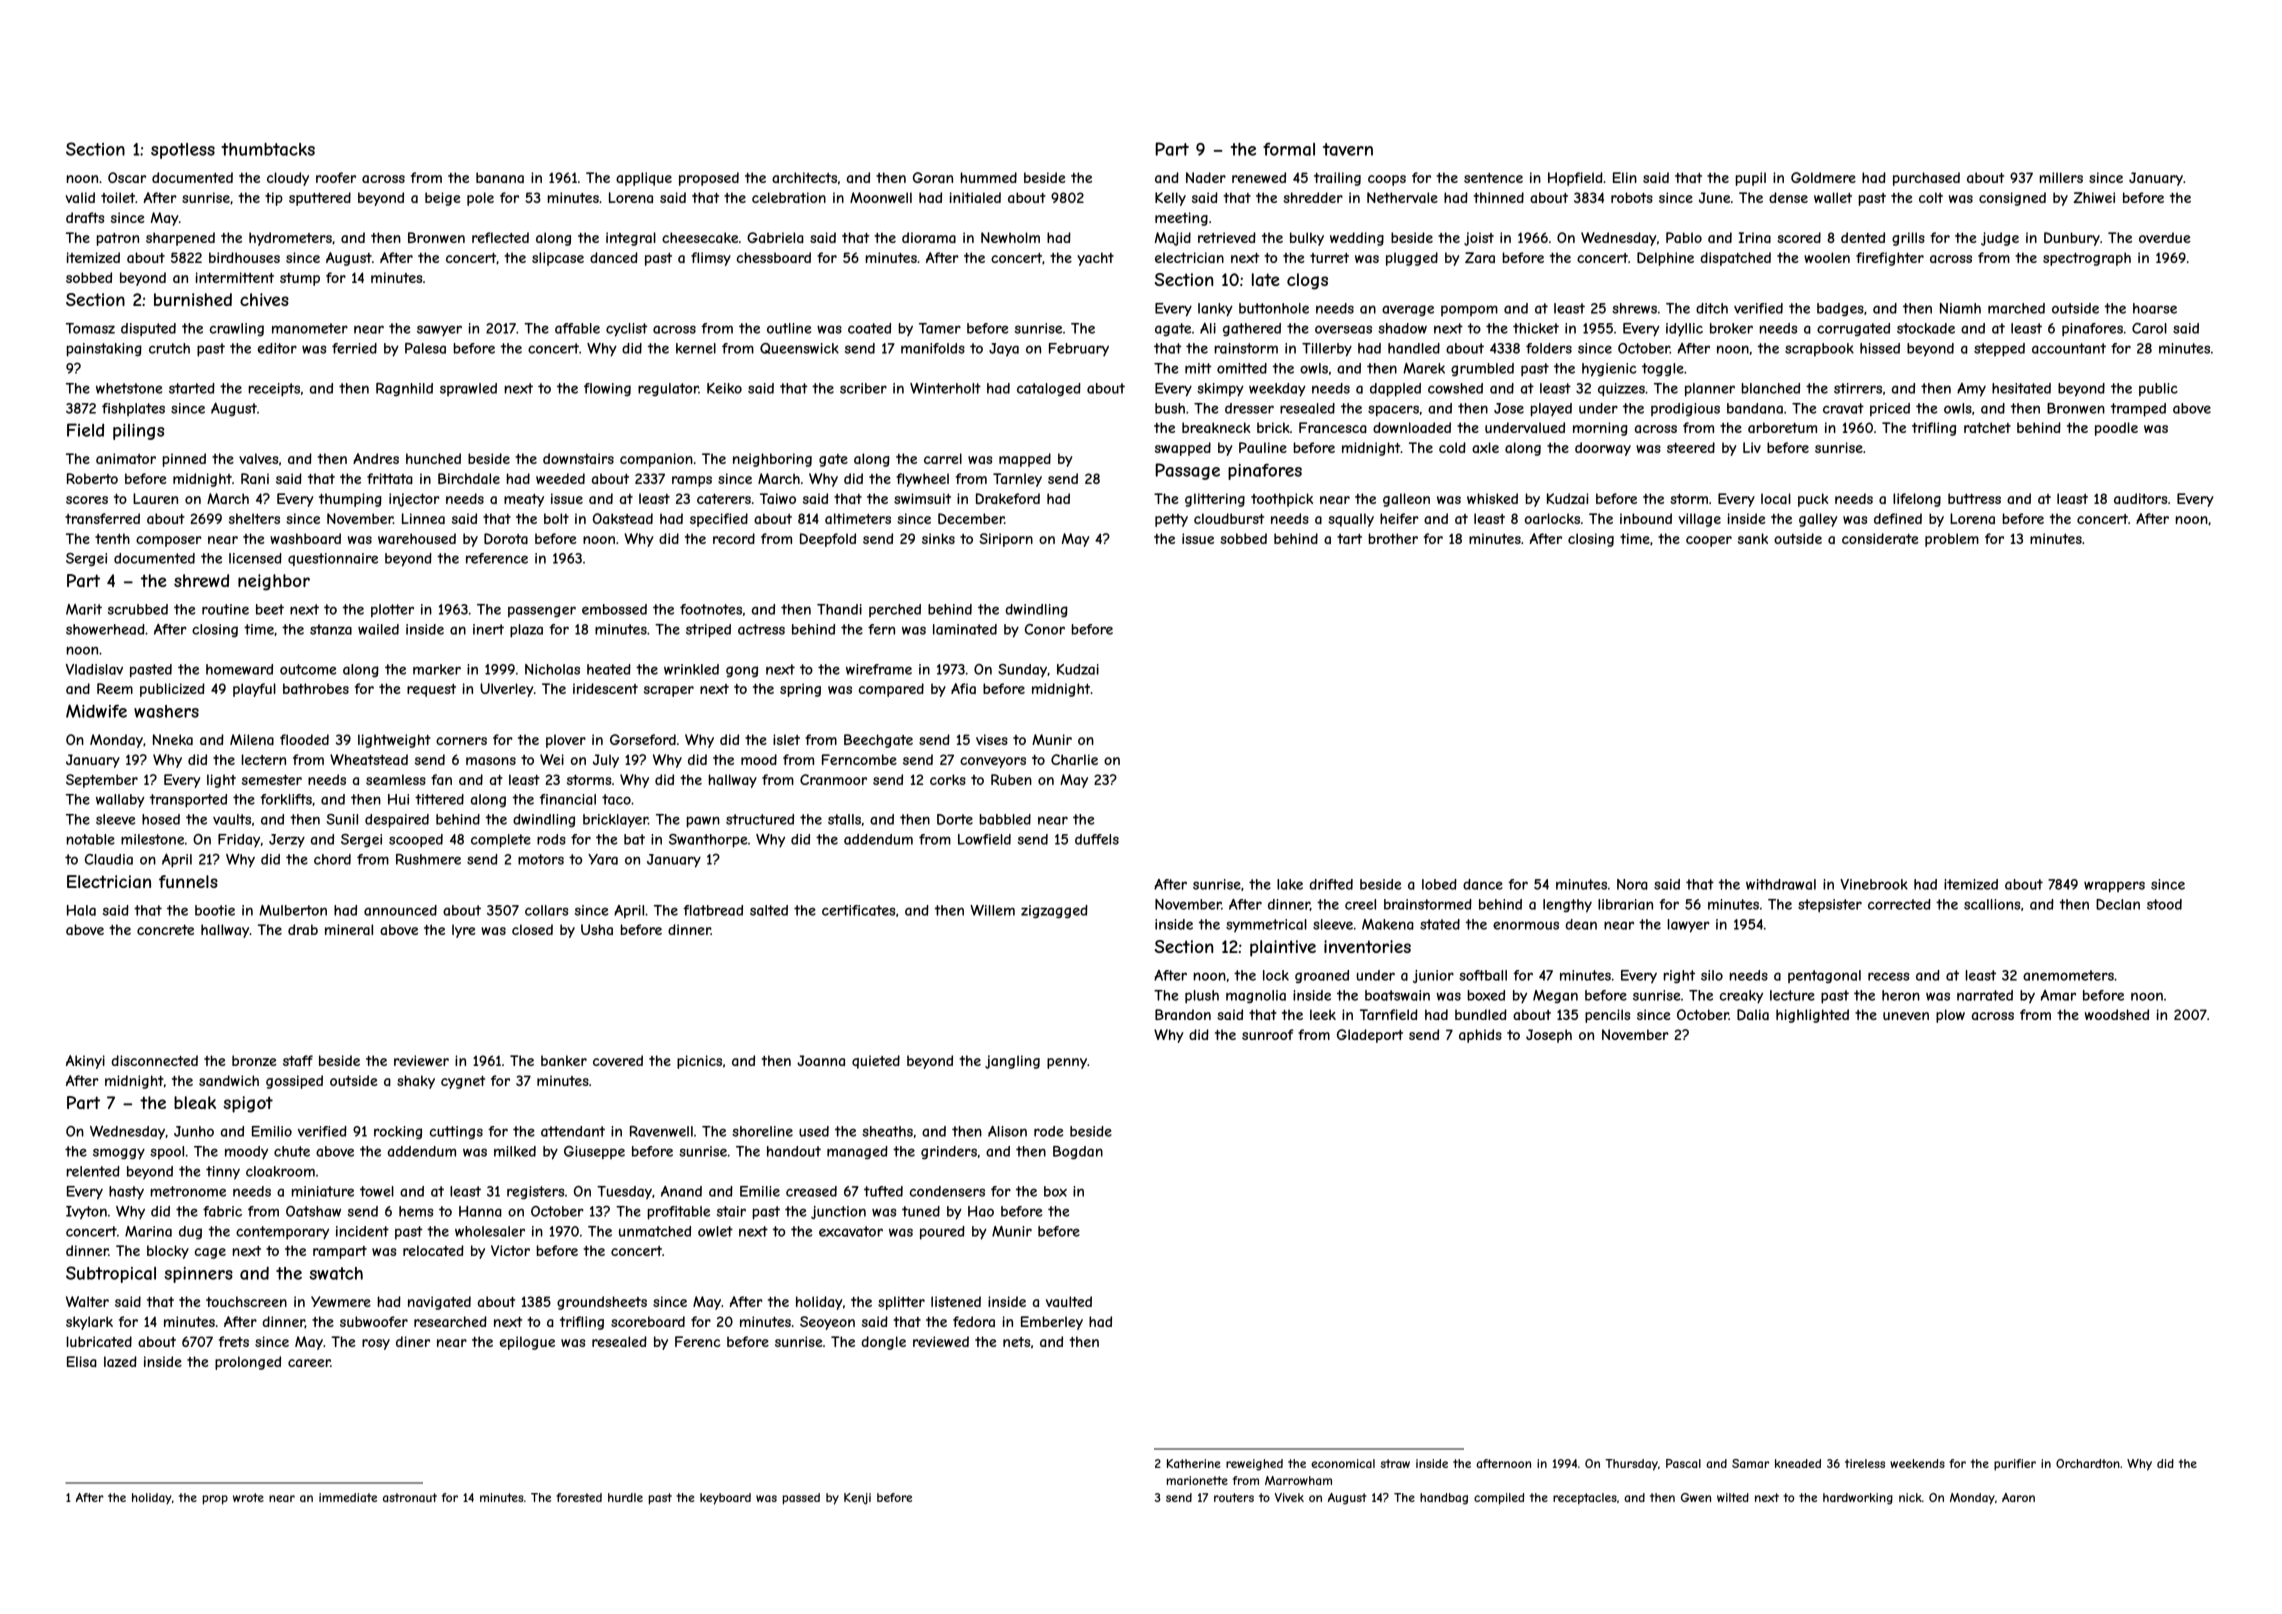 The height and width of the page is (1614, 2282). I want to click on Vinebrook, so click(1874, 884).
